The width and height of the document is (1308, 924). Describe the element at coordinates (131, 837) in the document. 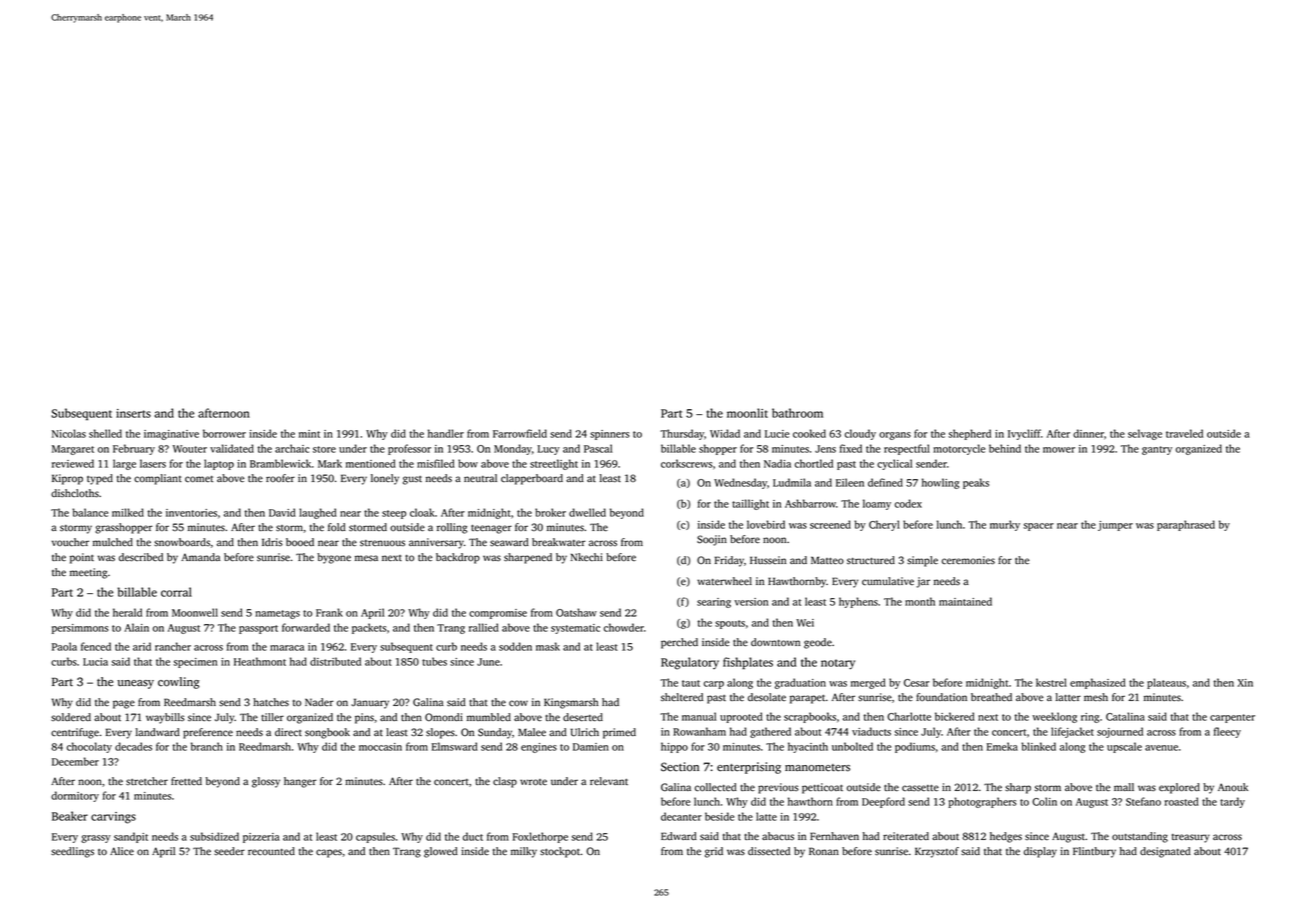

I see `sandpit` at that location.
